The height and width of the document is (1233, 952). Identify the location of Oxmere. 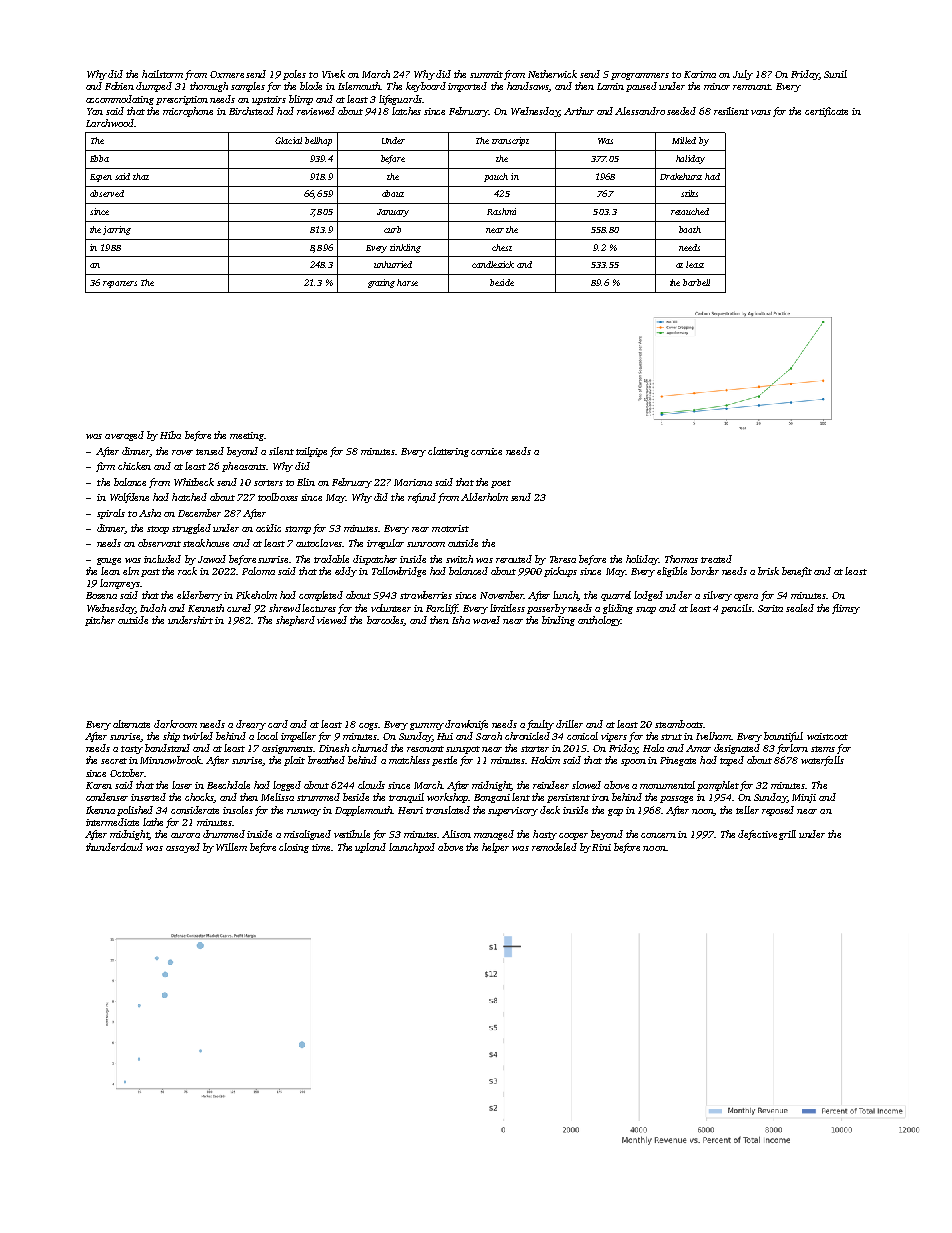
(227, 74).
